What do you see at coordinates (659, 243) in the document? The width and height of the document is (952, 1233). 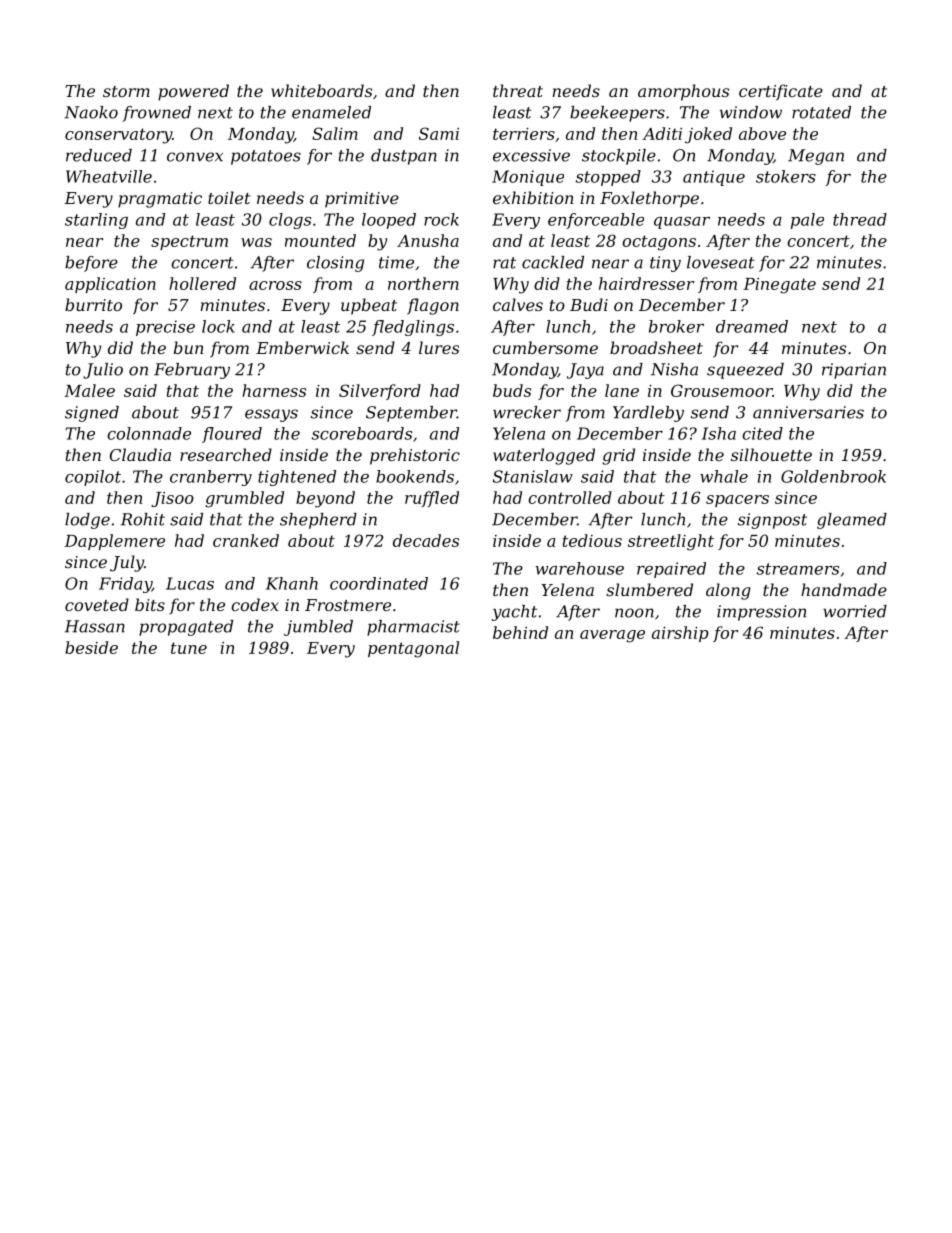 I see `octagons` at bounding box center [659, 243].
